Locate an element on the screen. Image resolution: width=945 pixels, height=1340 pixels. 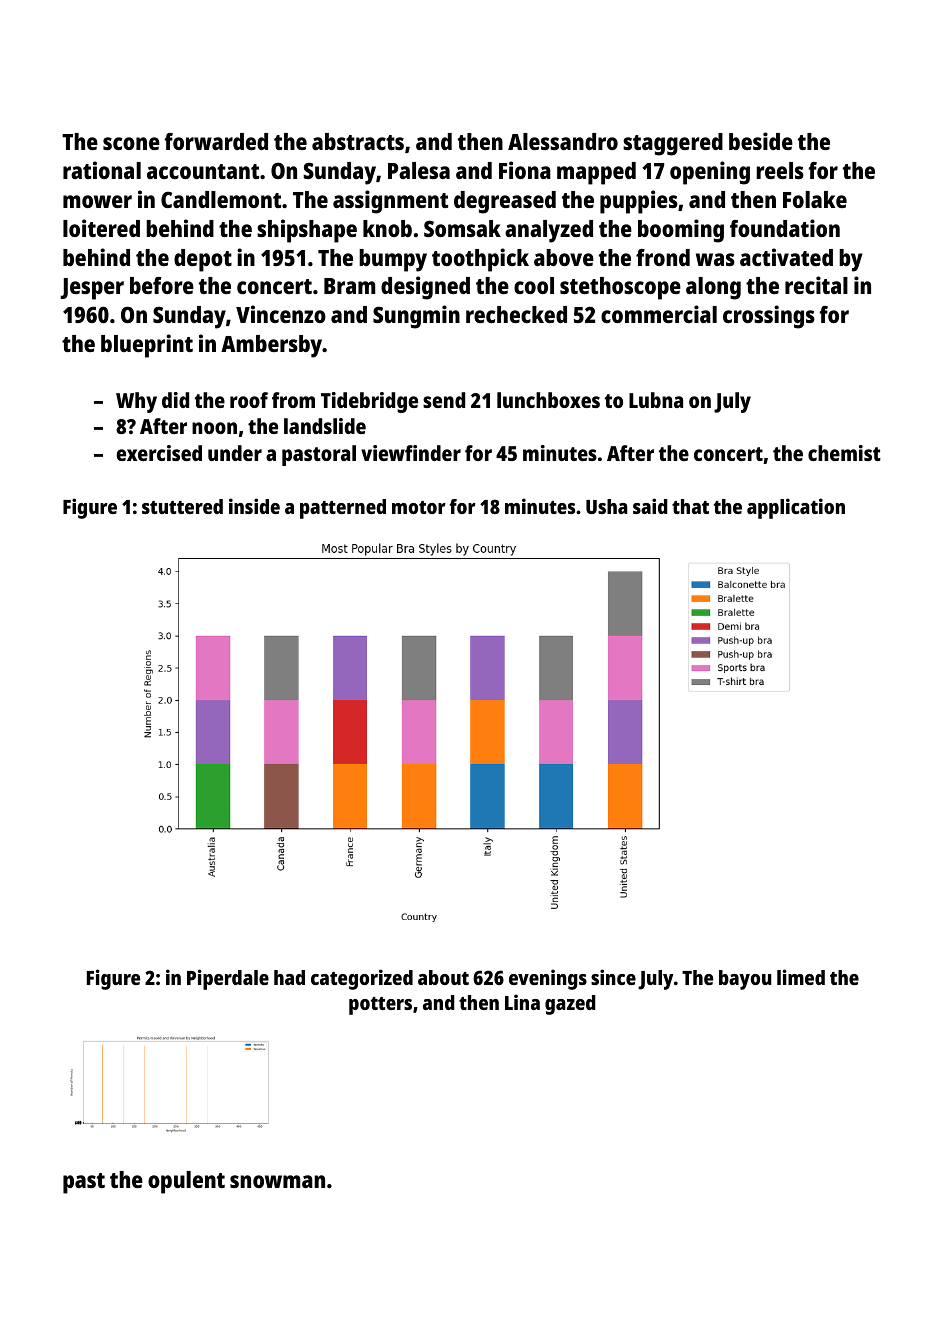
said is located at coordinates (650, 506).
